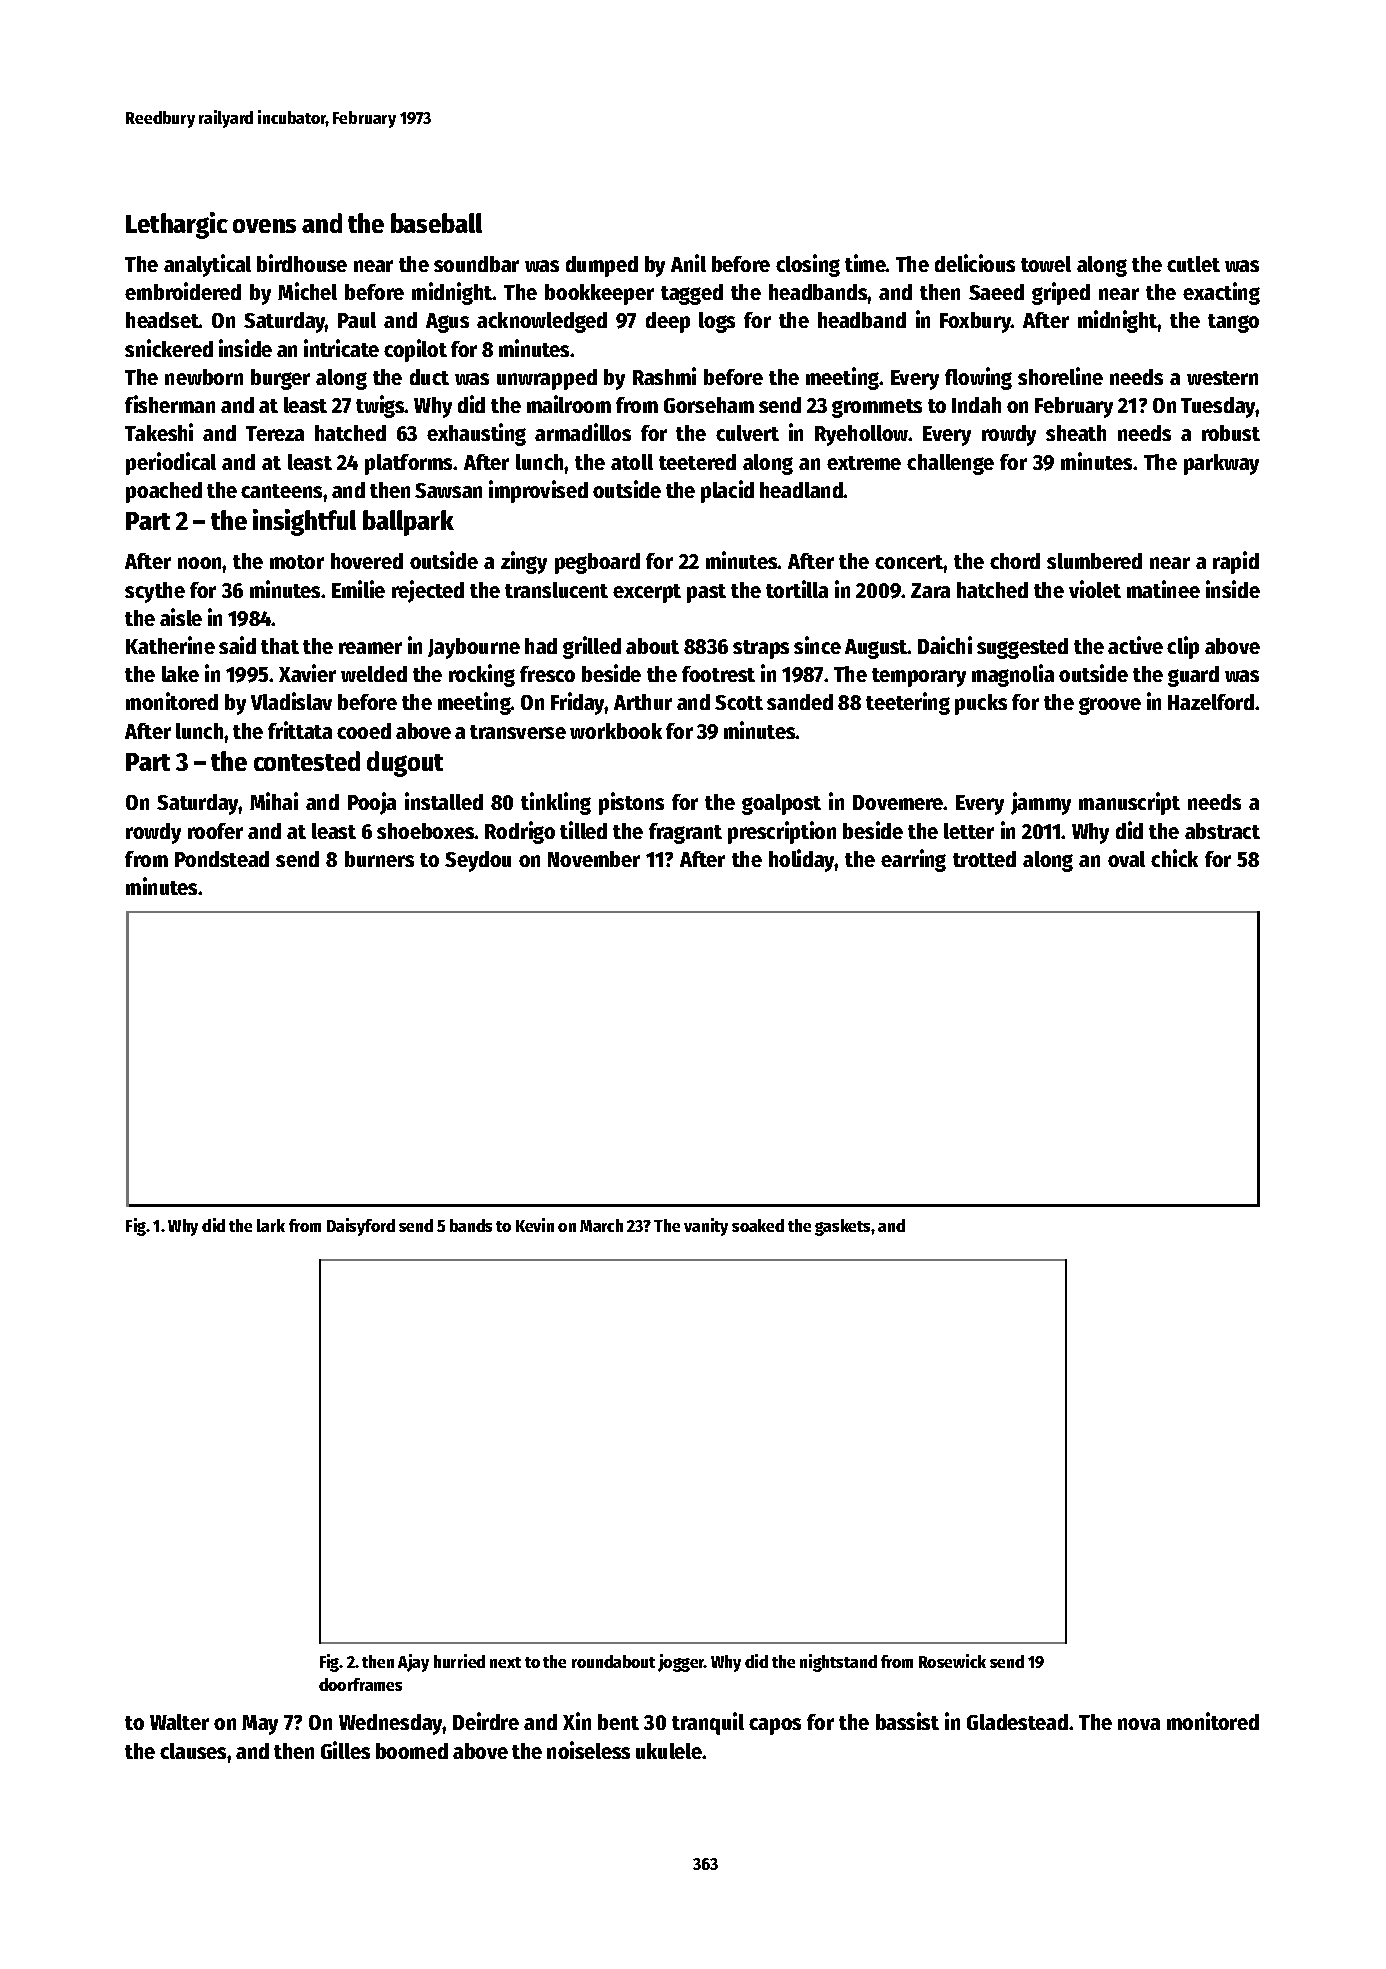  What do you see at coordinates (842, 1227) in the screenshot?
I see `gaskets` at bounding box center [842, 1227].
